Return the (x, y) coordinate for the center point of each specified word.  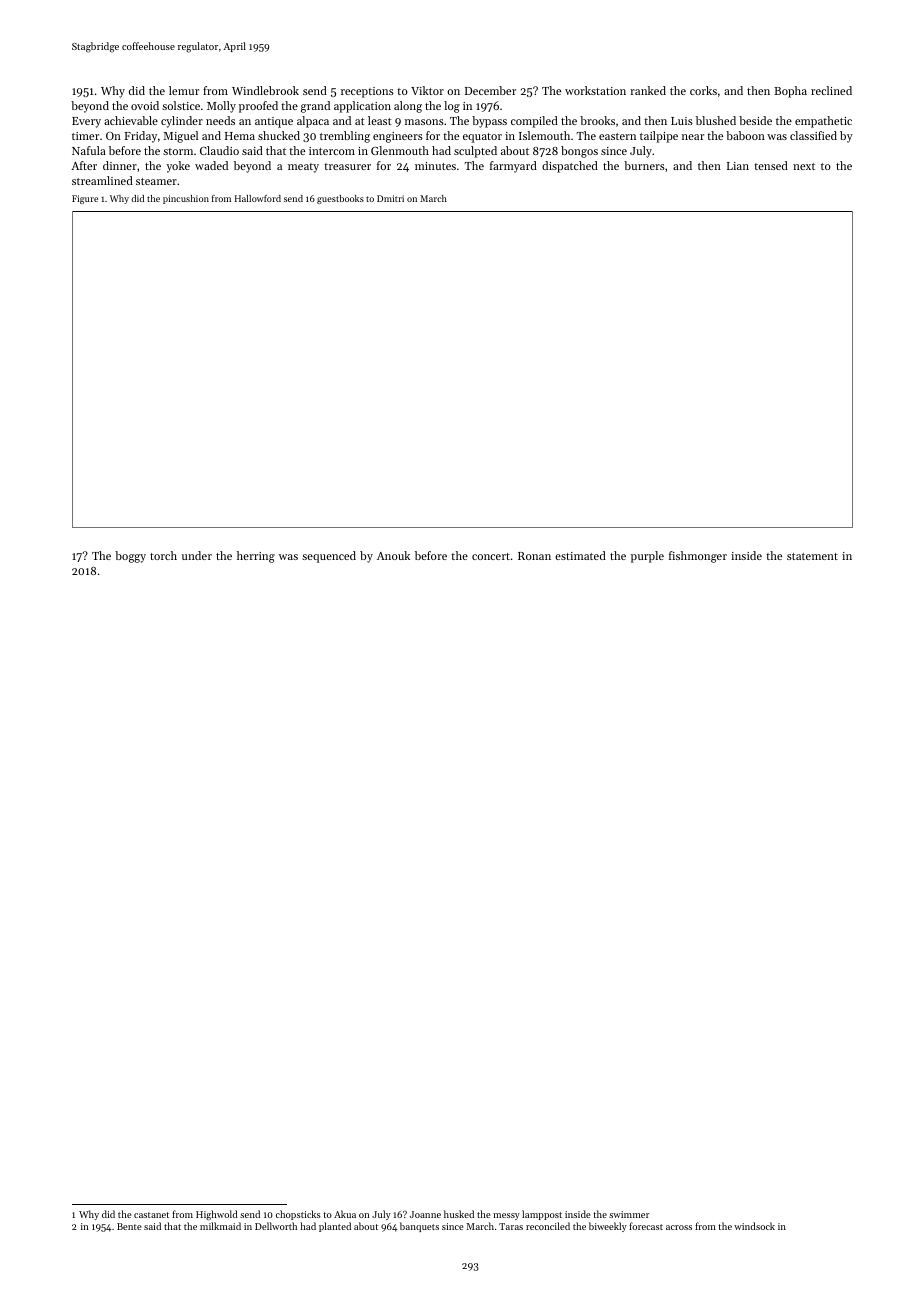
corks (703, 90)
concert (491, 556)
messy (506, 1216)
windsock (754, 1226)
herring (256, 557)
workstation (595, 90)
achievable (131, 120)
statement (812, 556)
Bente (129, 1226)
